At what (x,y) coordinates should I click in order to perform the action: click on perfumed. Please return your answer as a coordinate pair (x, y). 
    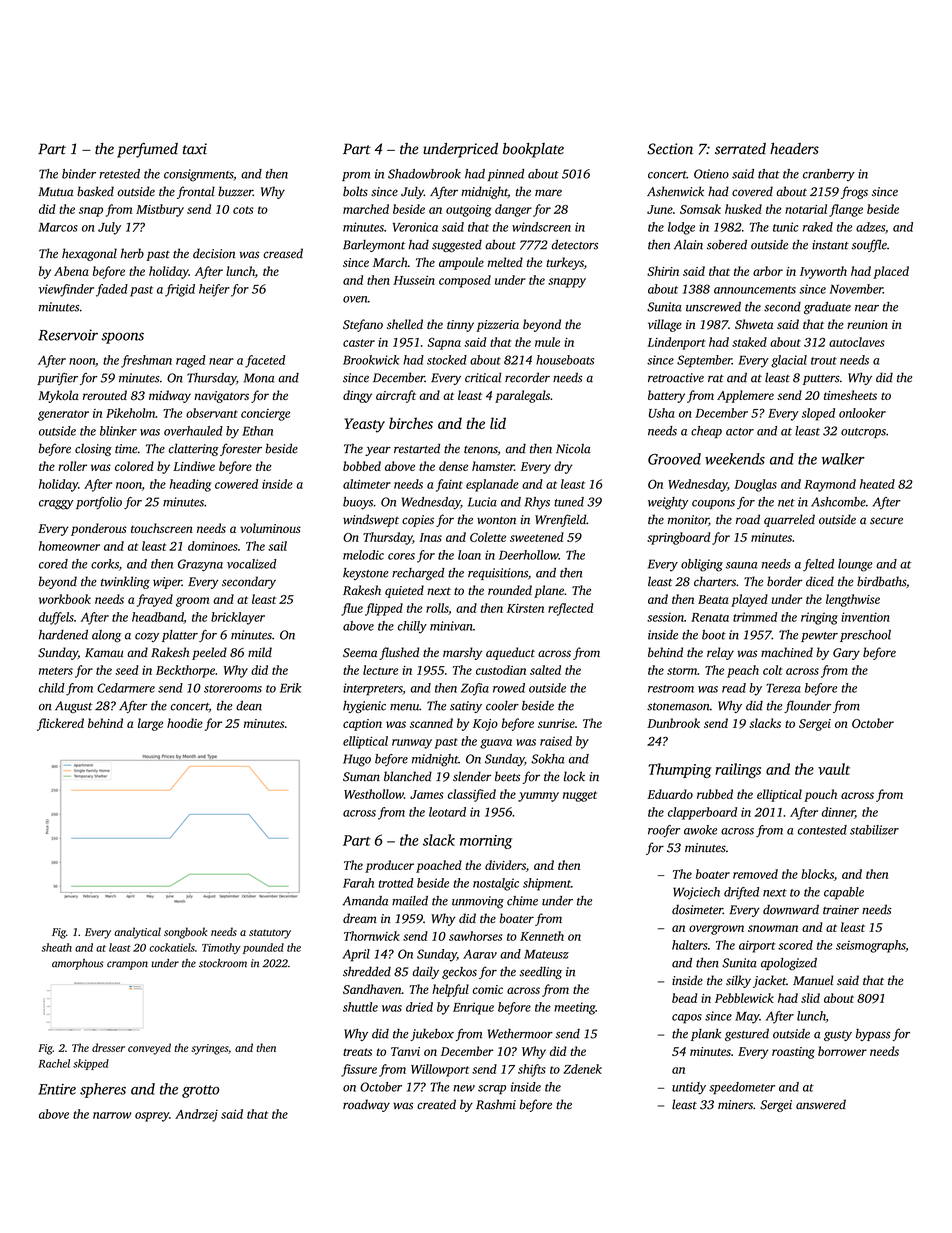
    Looking at the image, I should click on (147, 150).
